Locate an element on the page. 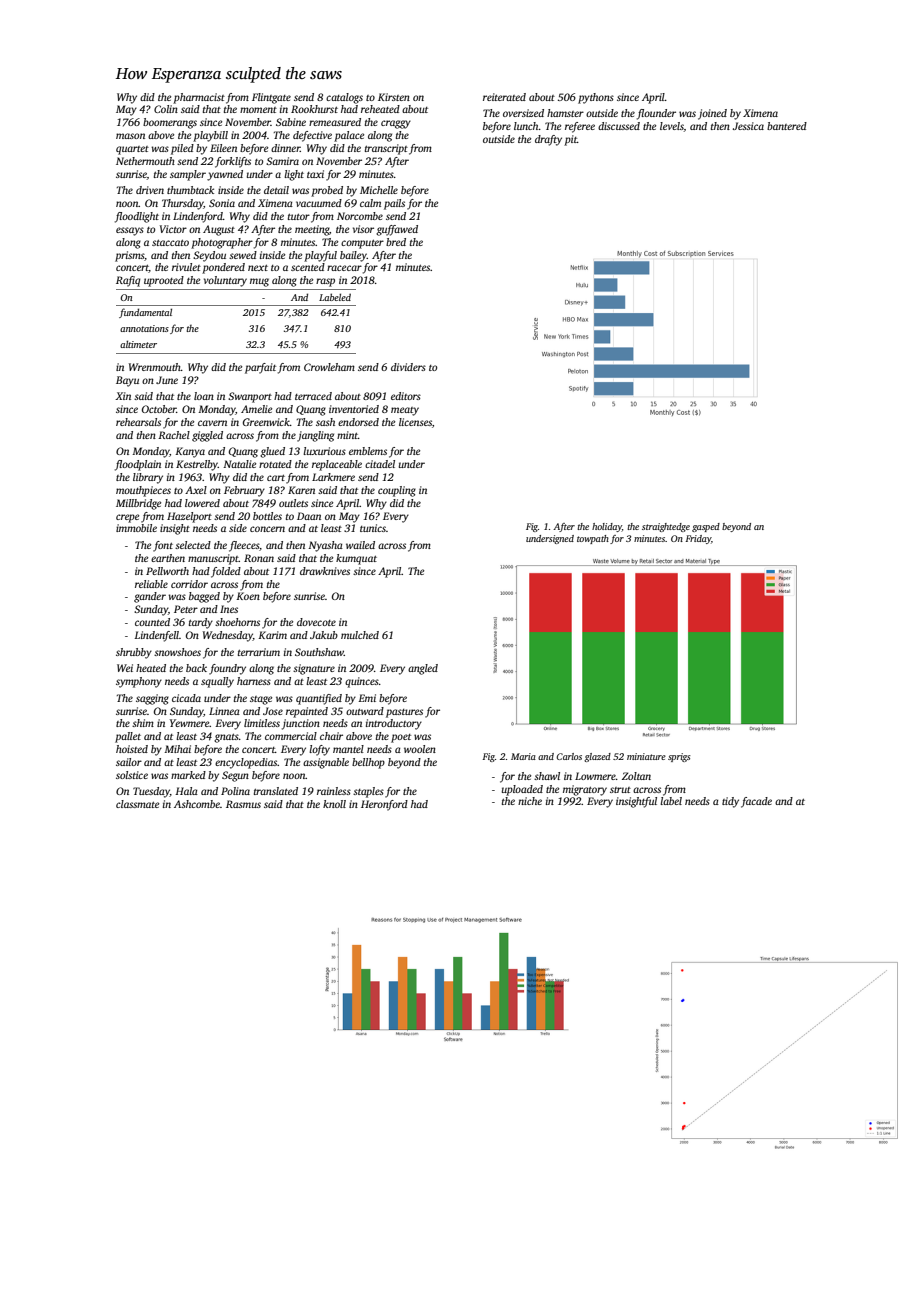 This page has width=924, height=1308. drawknives is located at coordinates (325, 571).
